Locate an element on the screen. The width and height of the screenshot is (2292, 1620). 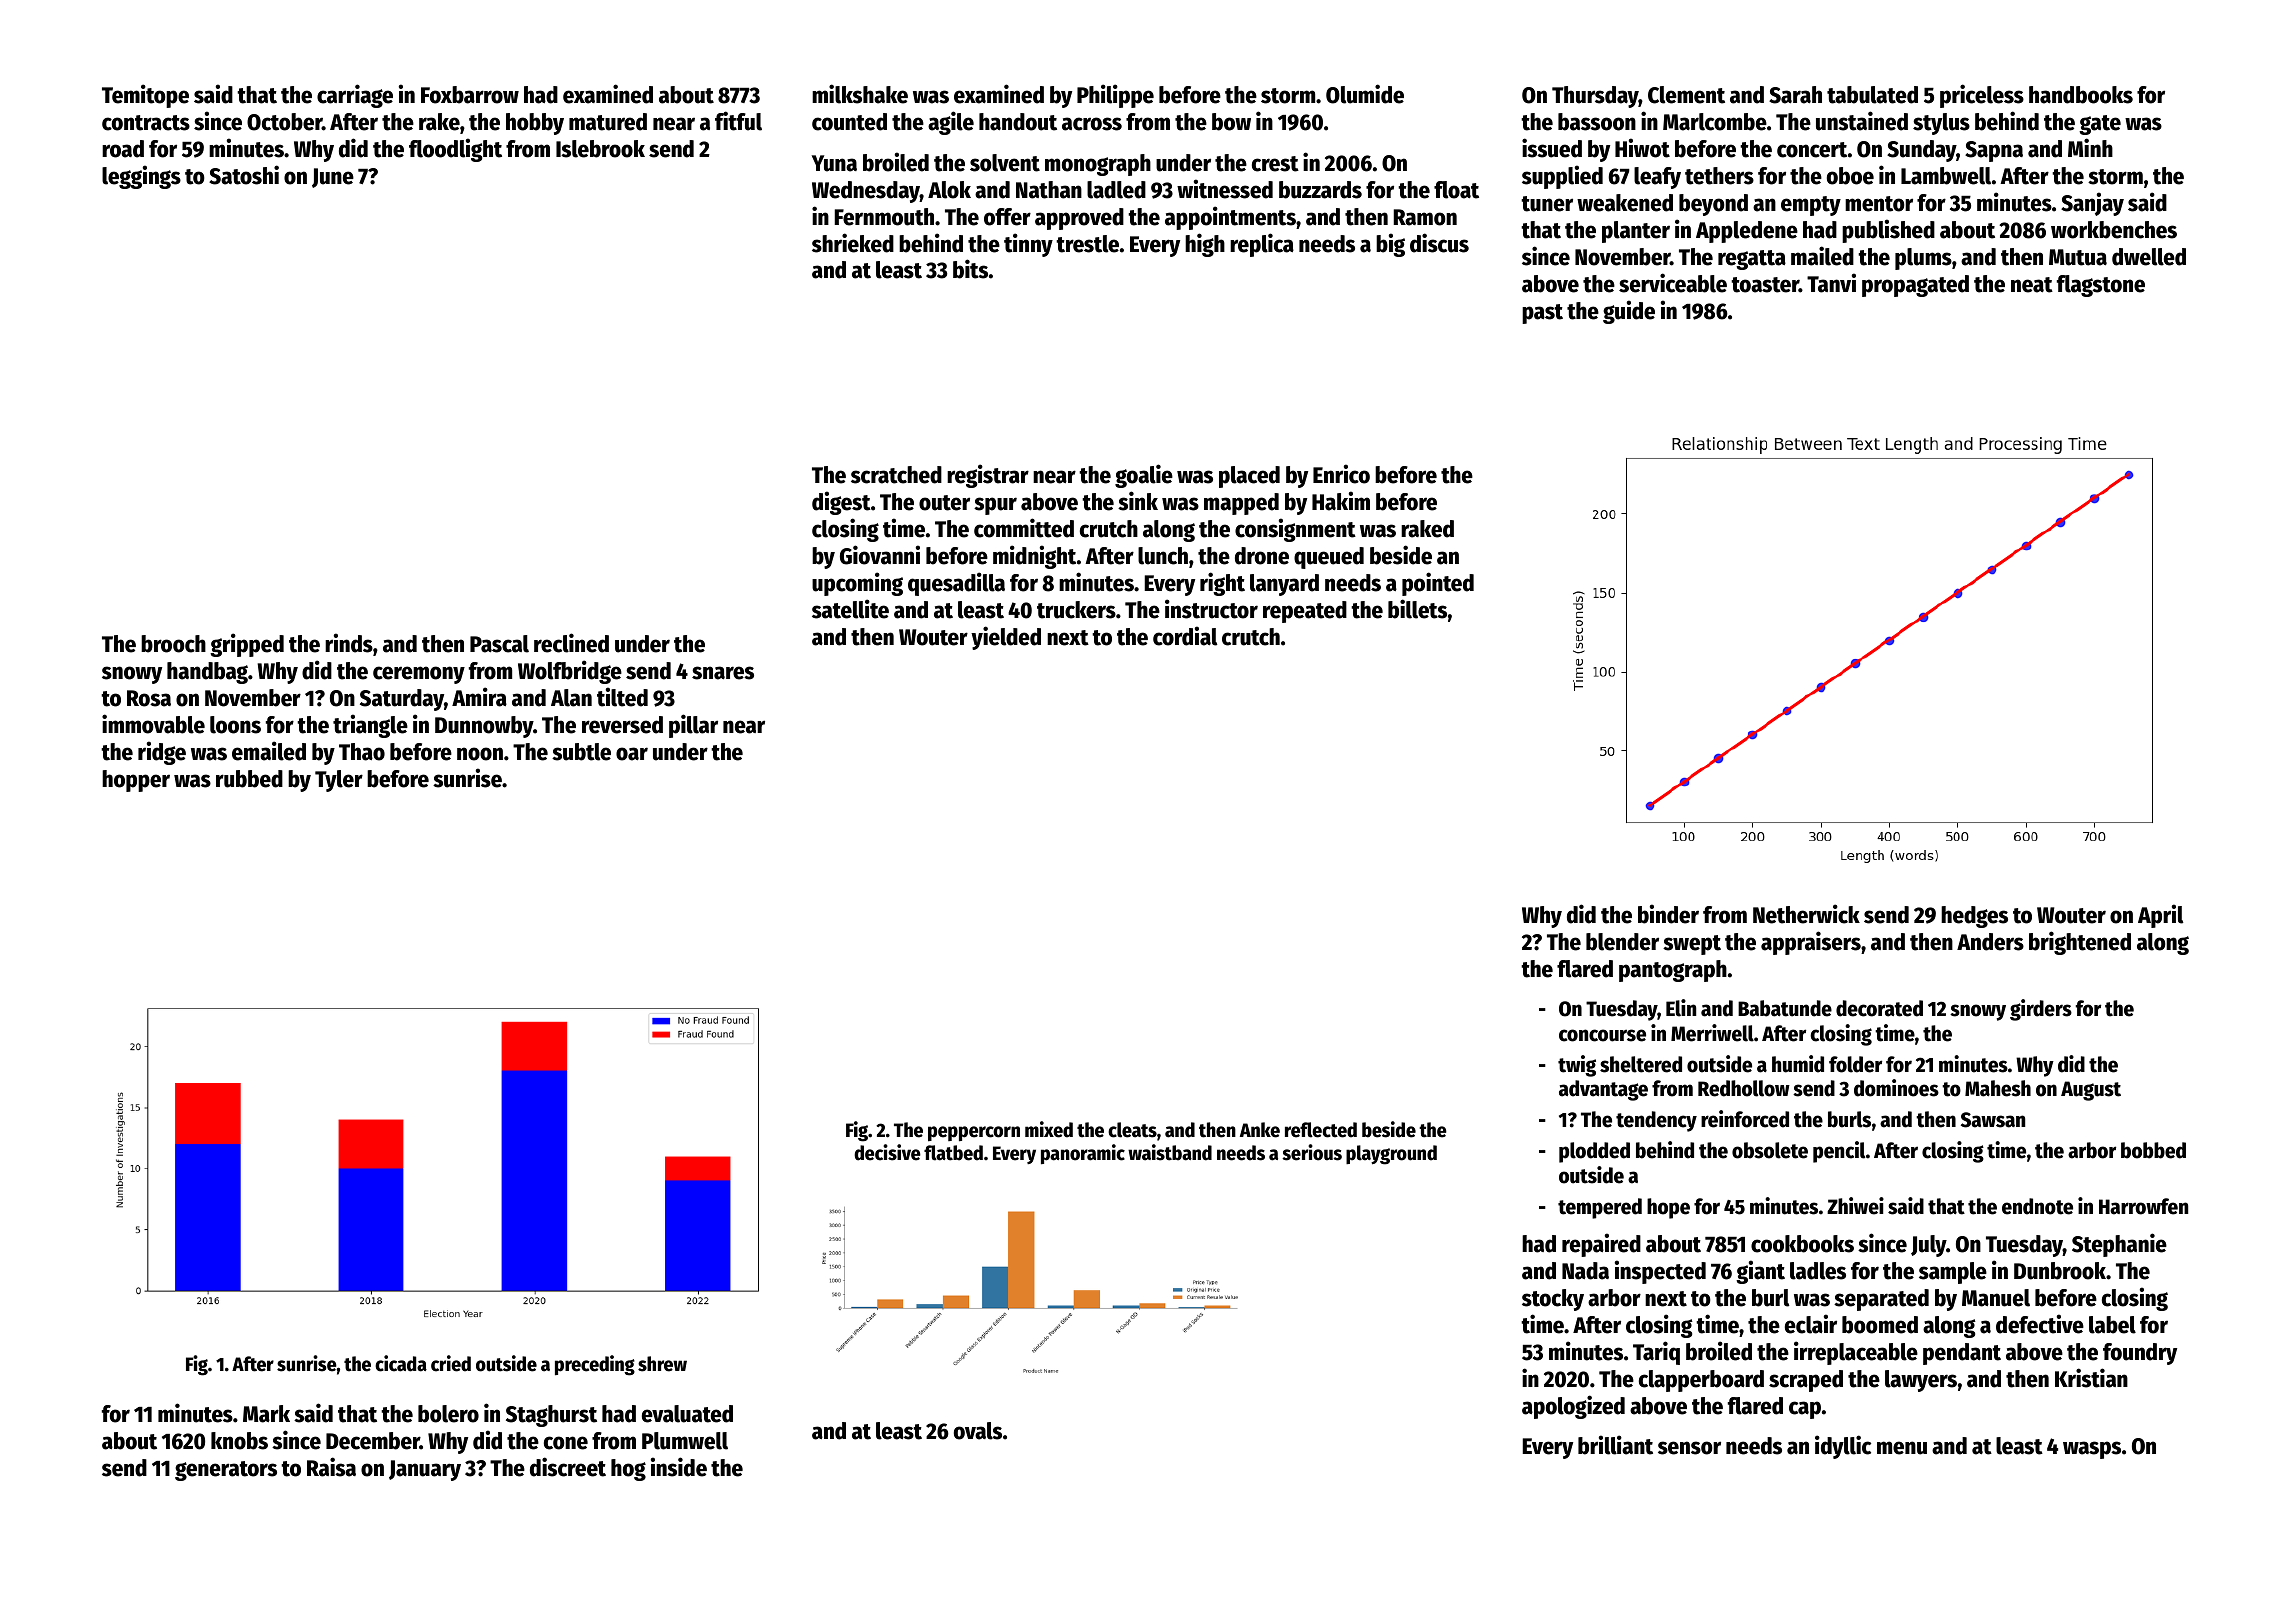
hedges is located at coordinates (1974, 917).
